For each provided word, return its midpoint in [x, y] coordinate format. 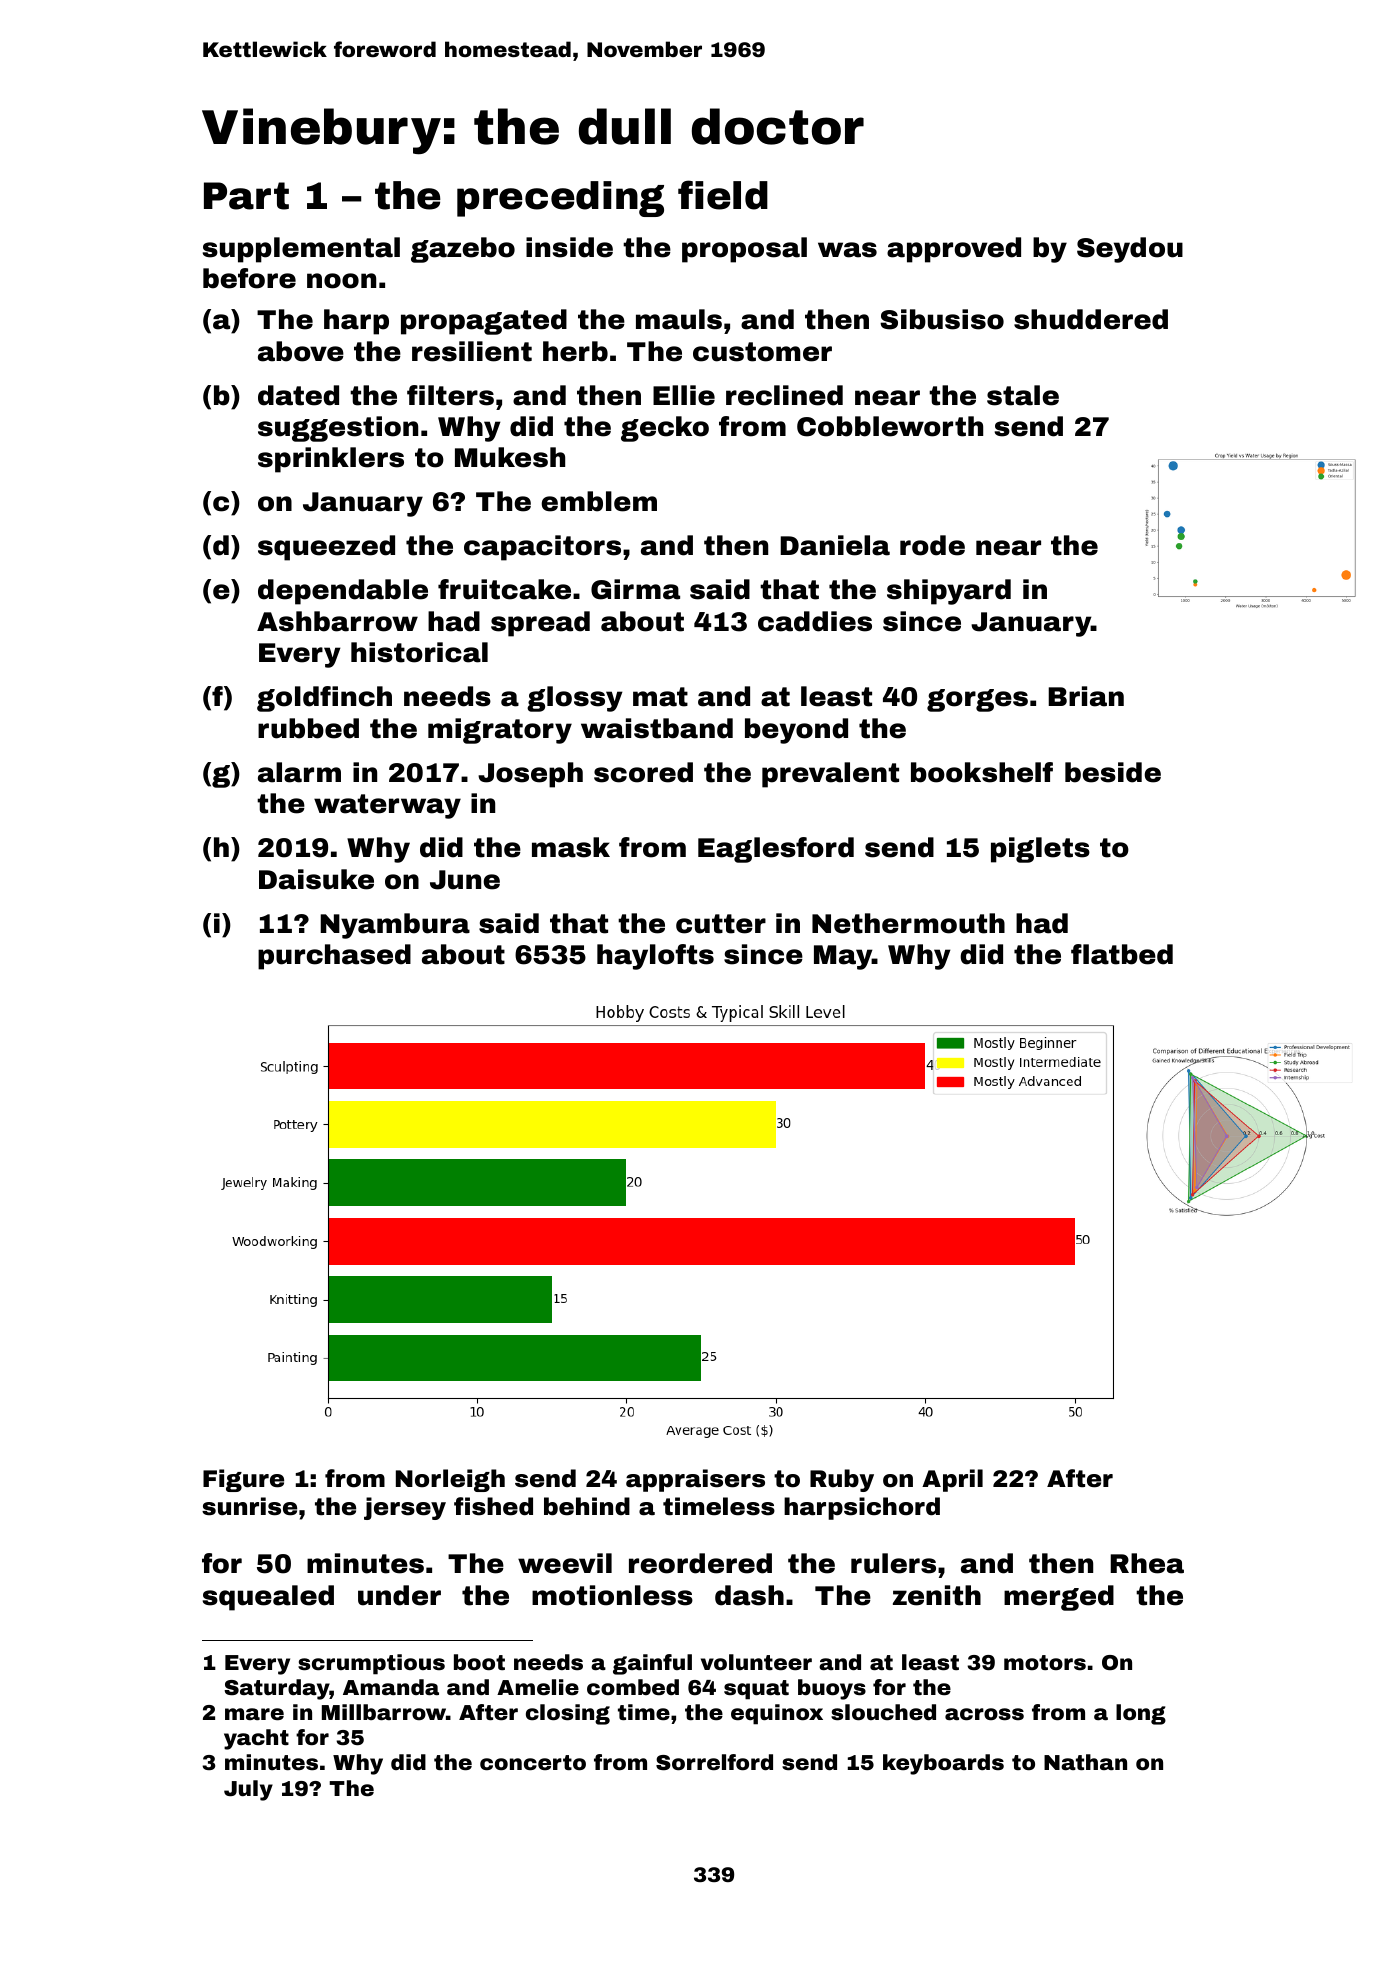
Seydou [1130, 250]
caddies [815, 621]
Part [246, 196]
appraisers [695, 1480]
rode [932, 545]
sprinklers [331, 460]
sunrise [249, 1506]
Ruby [842, 1480]
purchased [334, 957]
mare [254, 1714]
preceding [560, 199]
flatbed [1122, 954]
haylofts [655, 957]
